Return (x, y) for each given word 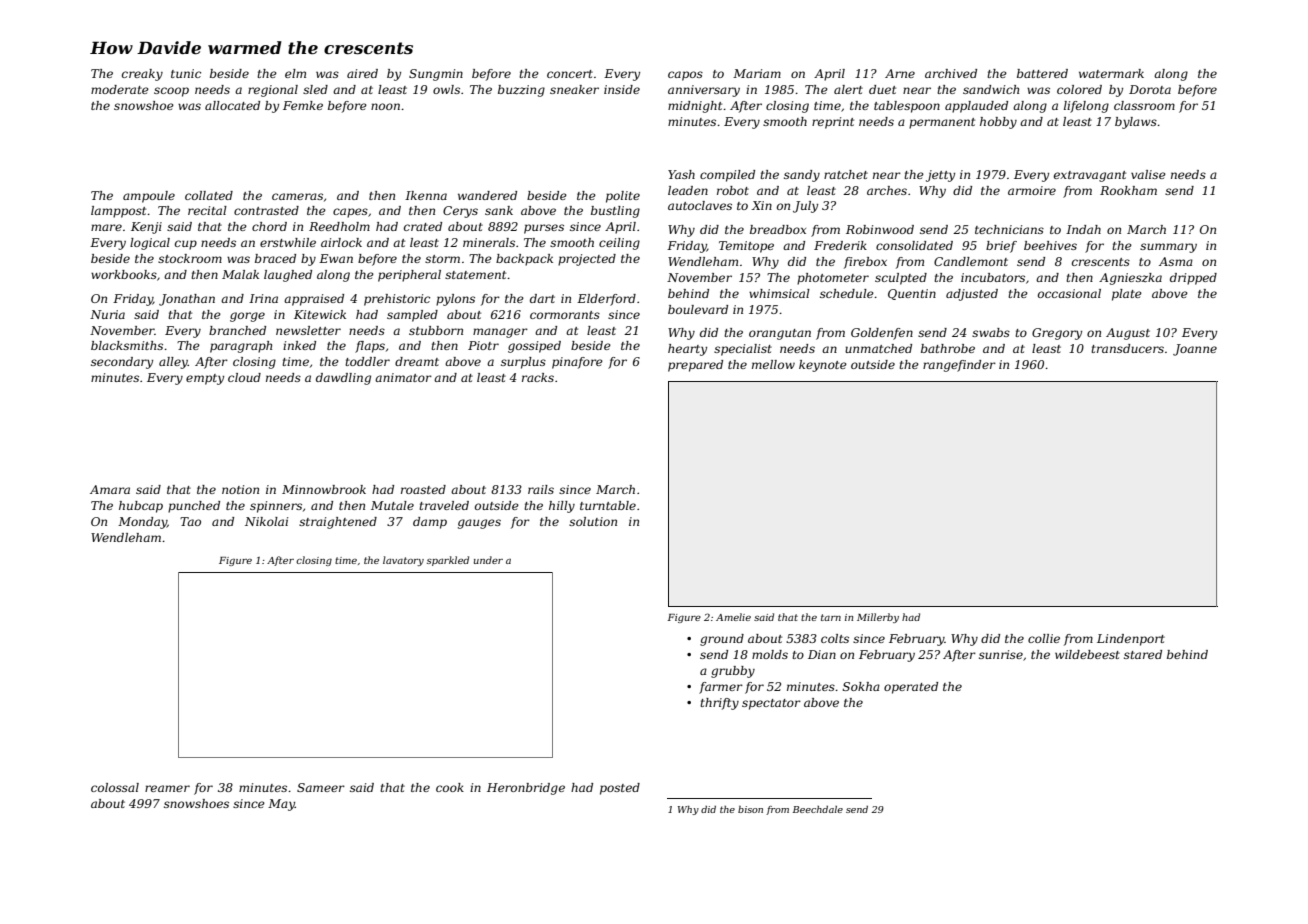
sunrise (1001, 654)
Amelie (733, 617)
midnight (695, 107)
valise (1148, 174)
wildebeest (1087, 654)
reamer (167, 788)
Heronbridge (526, 789)
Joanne (1195, 350)
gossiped (534, 347)
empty (205, 379)
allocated (232, 105)
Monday (142, 523)
